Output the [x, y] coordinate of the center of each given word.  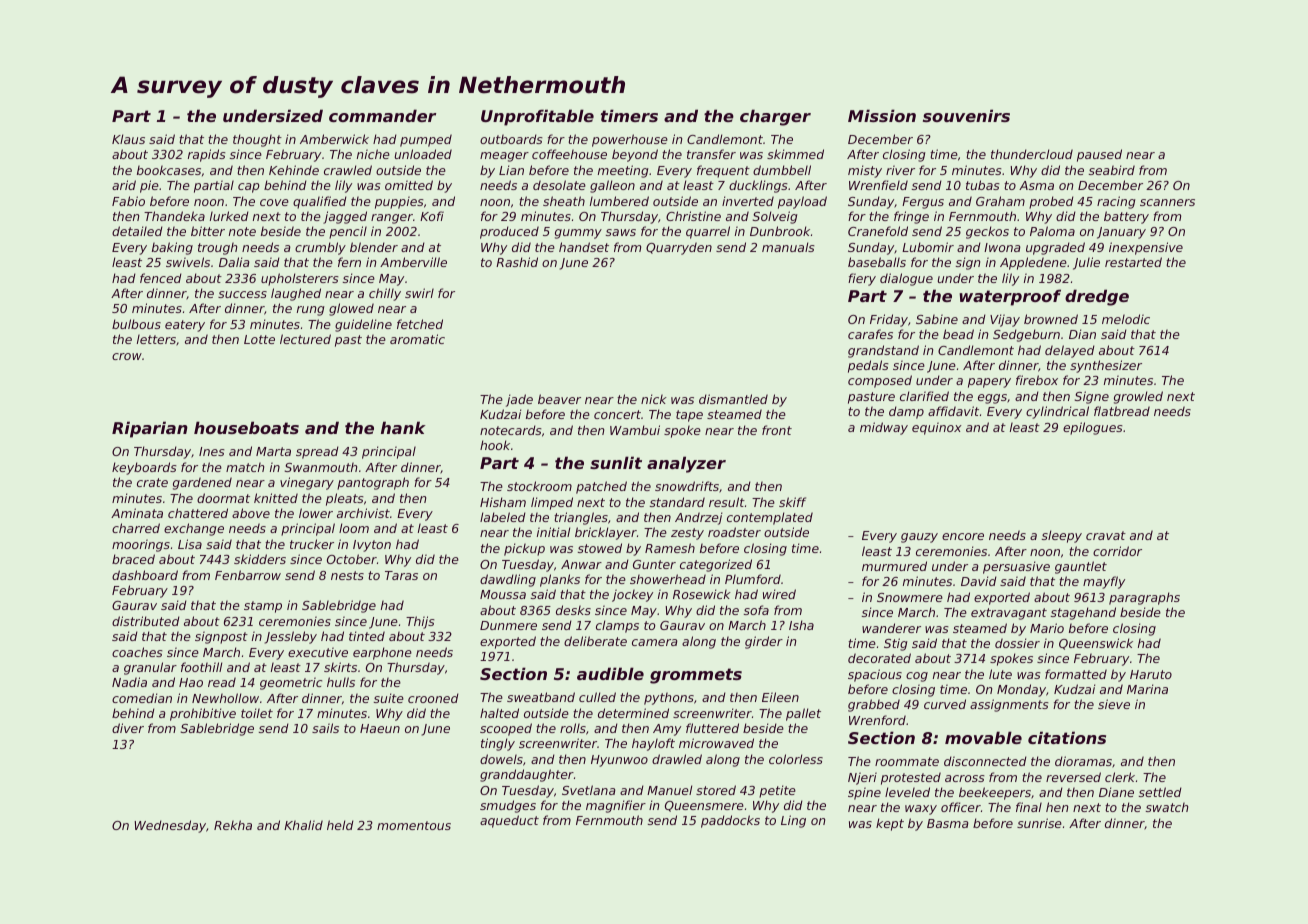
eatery [185, 326]
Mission [882, 115]
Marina [1147, 689]
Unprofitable [537, 117]
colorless [796, 759]
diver [128, 728]
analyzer [686, 464]
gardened [202, 483]
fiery [862, 279]
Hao [191, 682]
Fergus [923, 203]
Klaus [128, 139]
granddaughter [527, 775]
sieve [1114, 704]
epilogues [1093, 428]
